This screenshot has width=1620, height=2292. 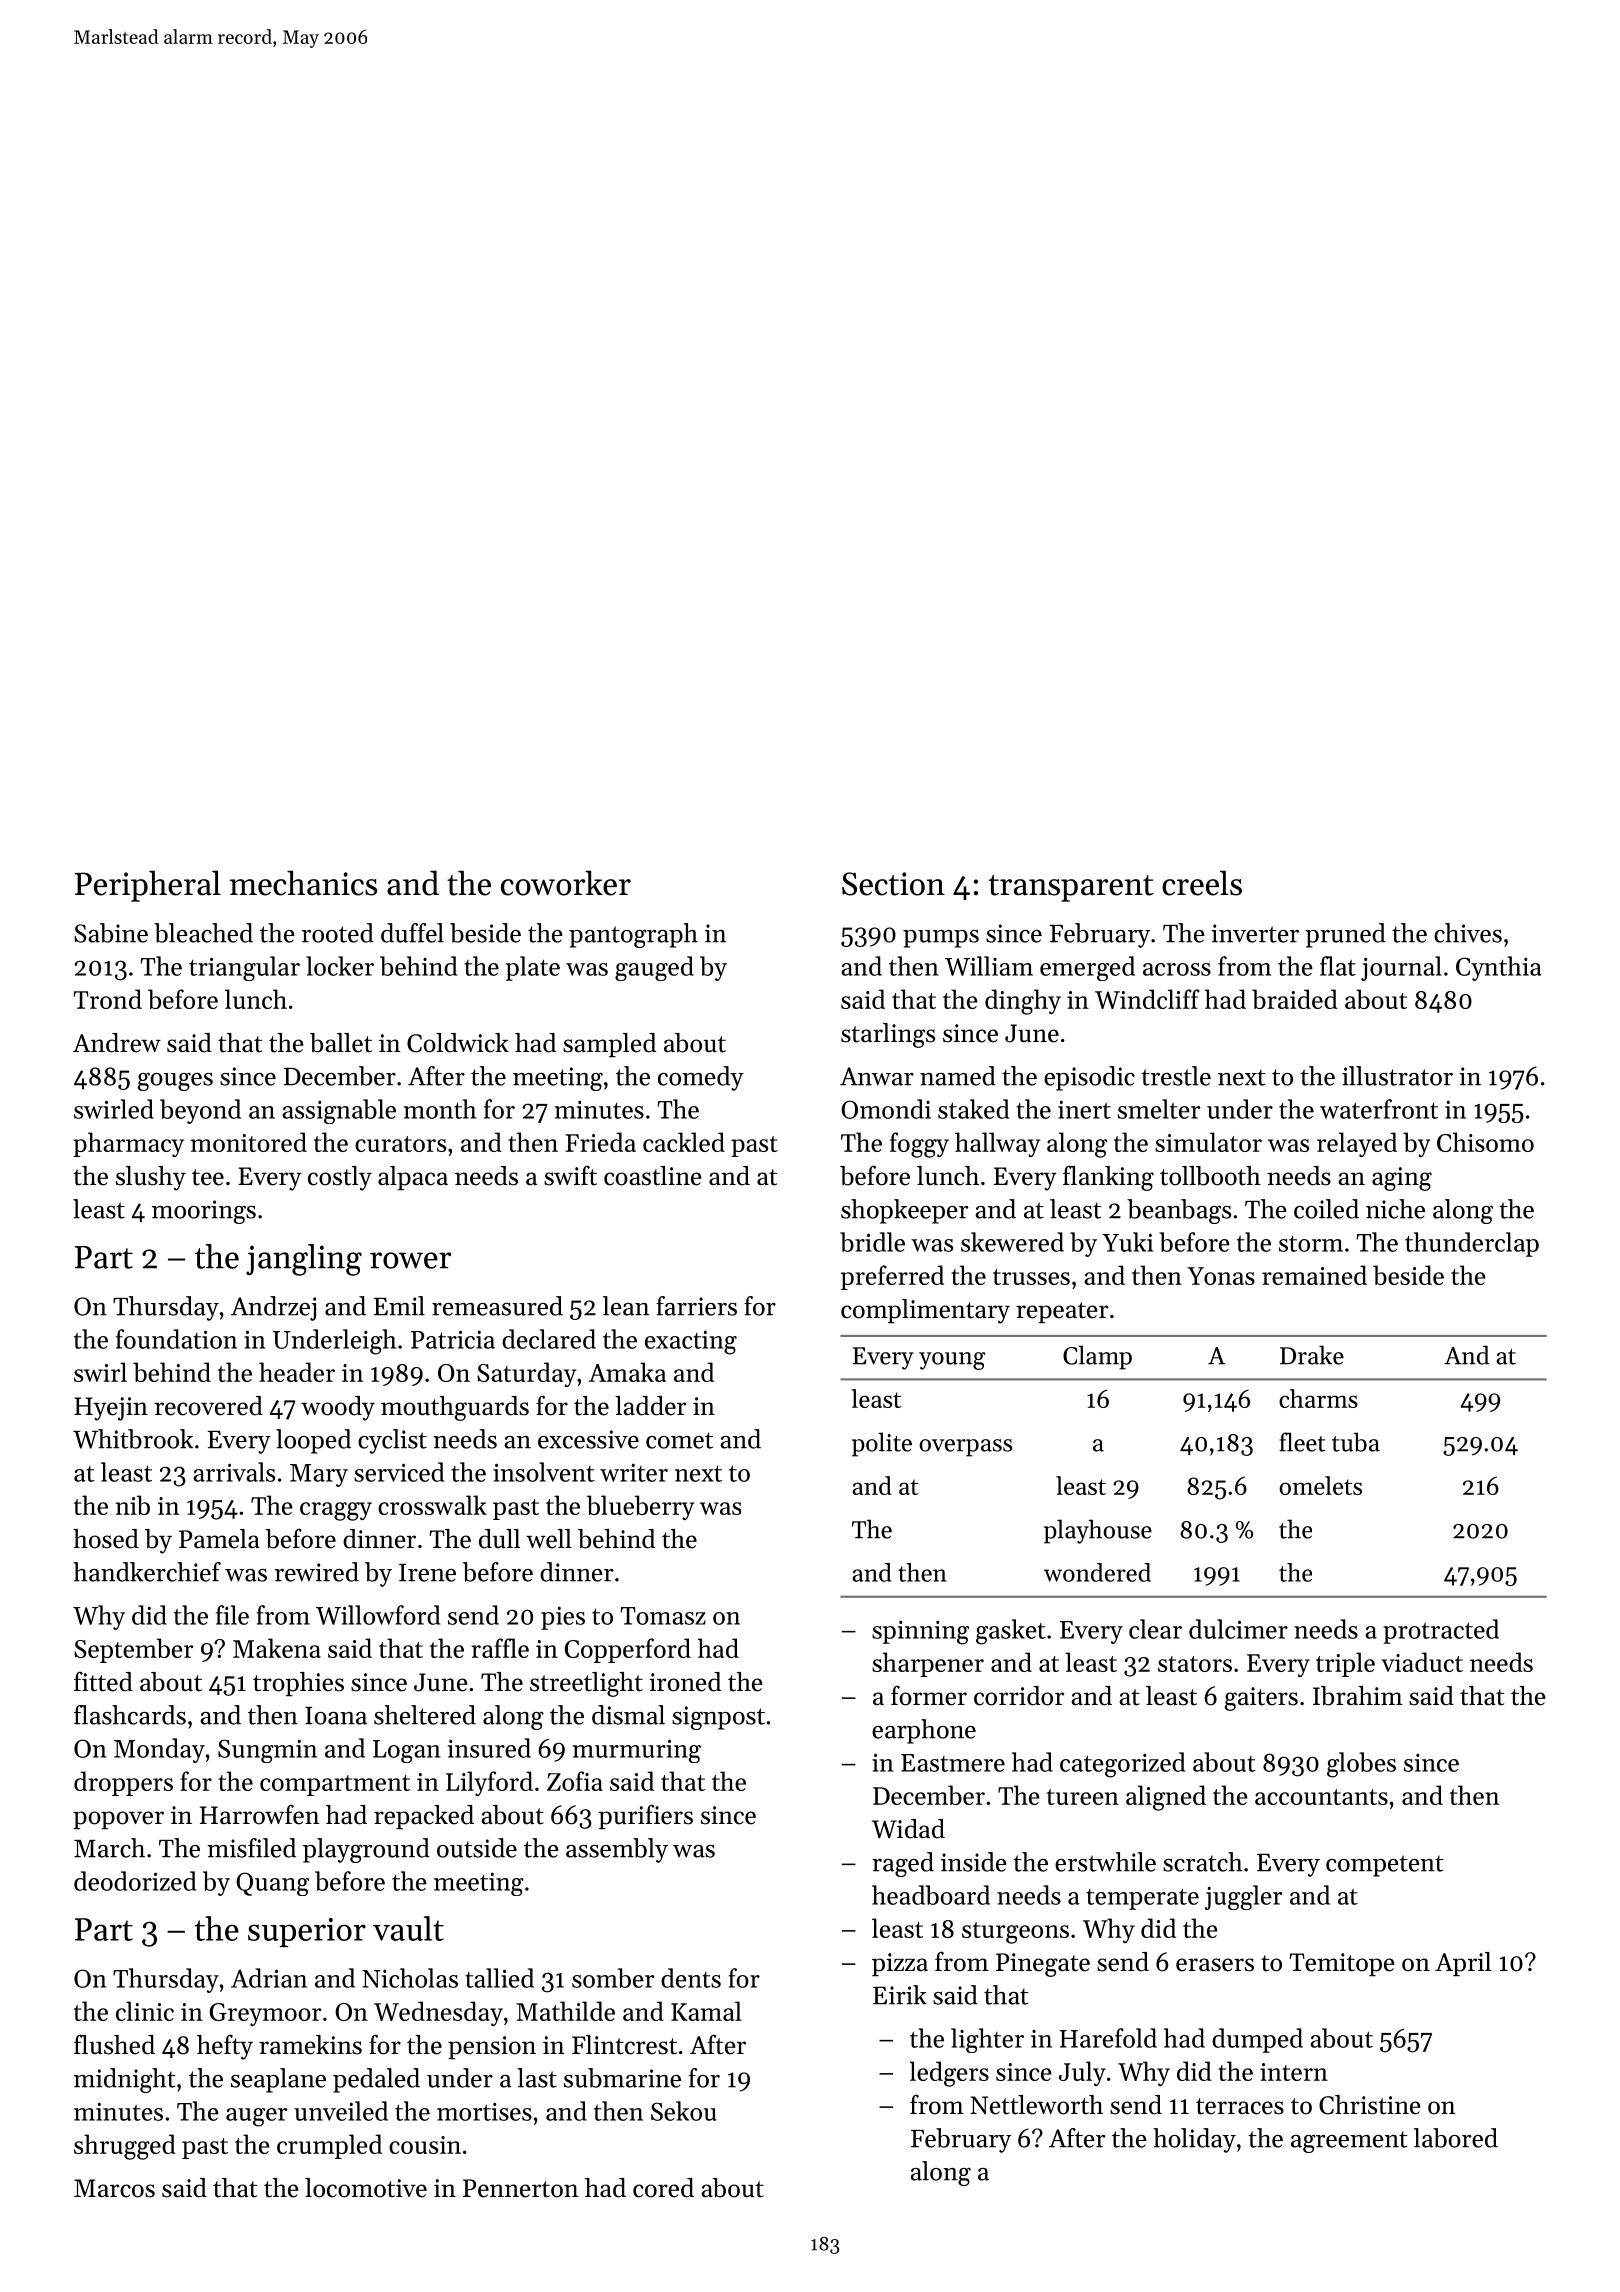 I want to click on pruned, so click(x=1345, y=935).
